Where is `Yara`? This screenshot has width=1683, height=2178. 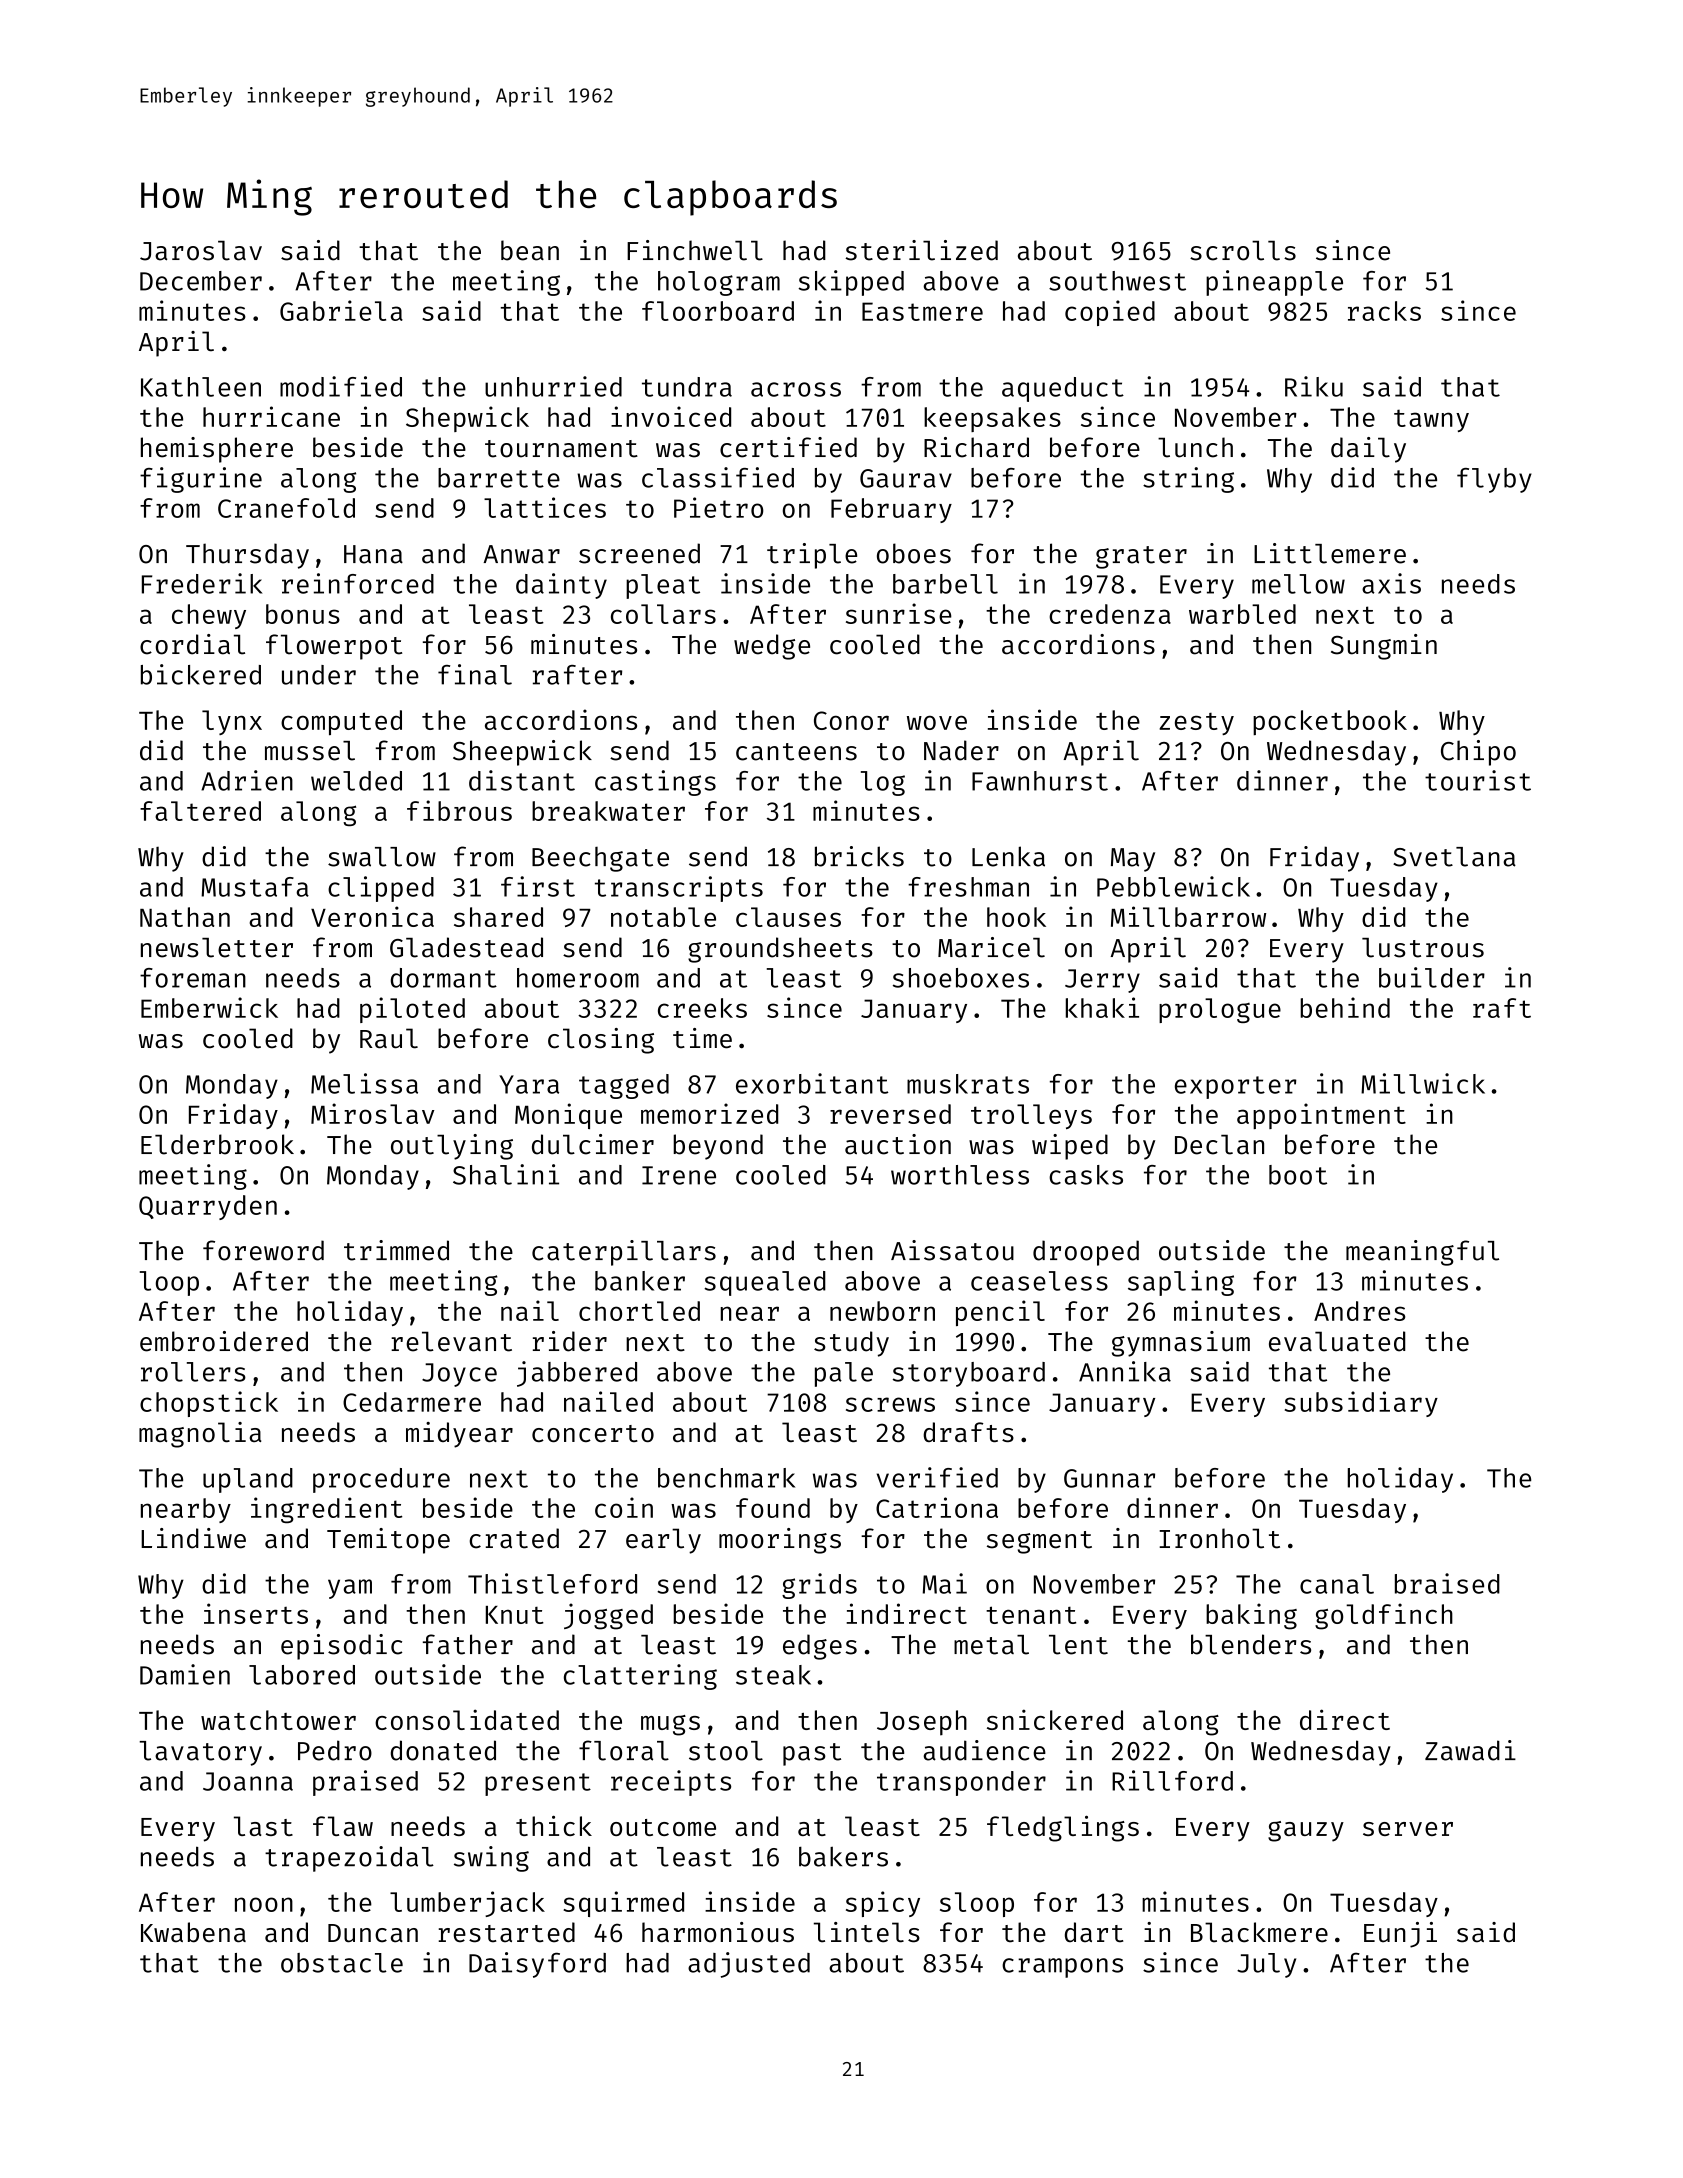
Yara is located at coordinates (529, 1084).
